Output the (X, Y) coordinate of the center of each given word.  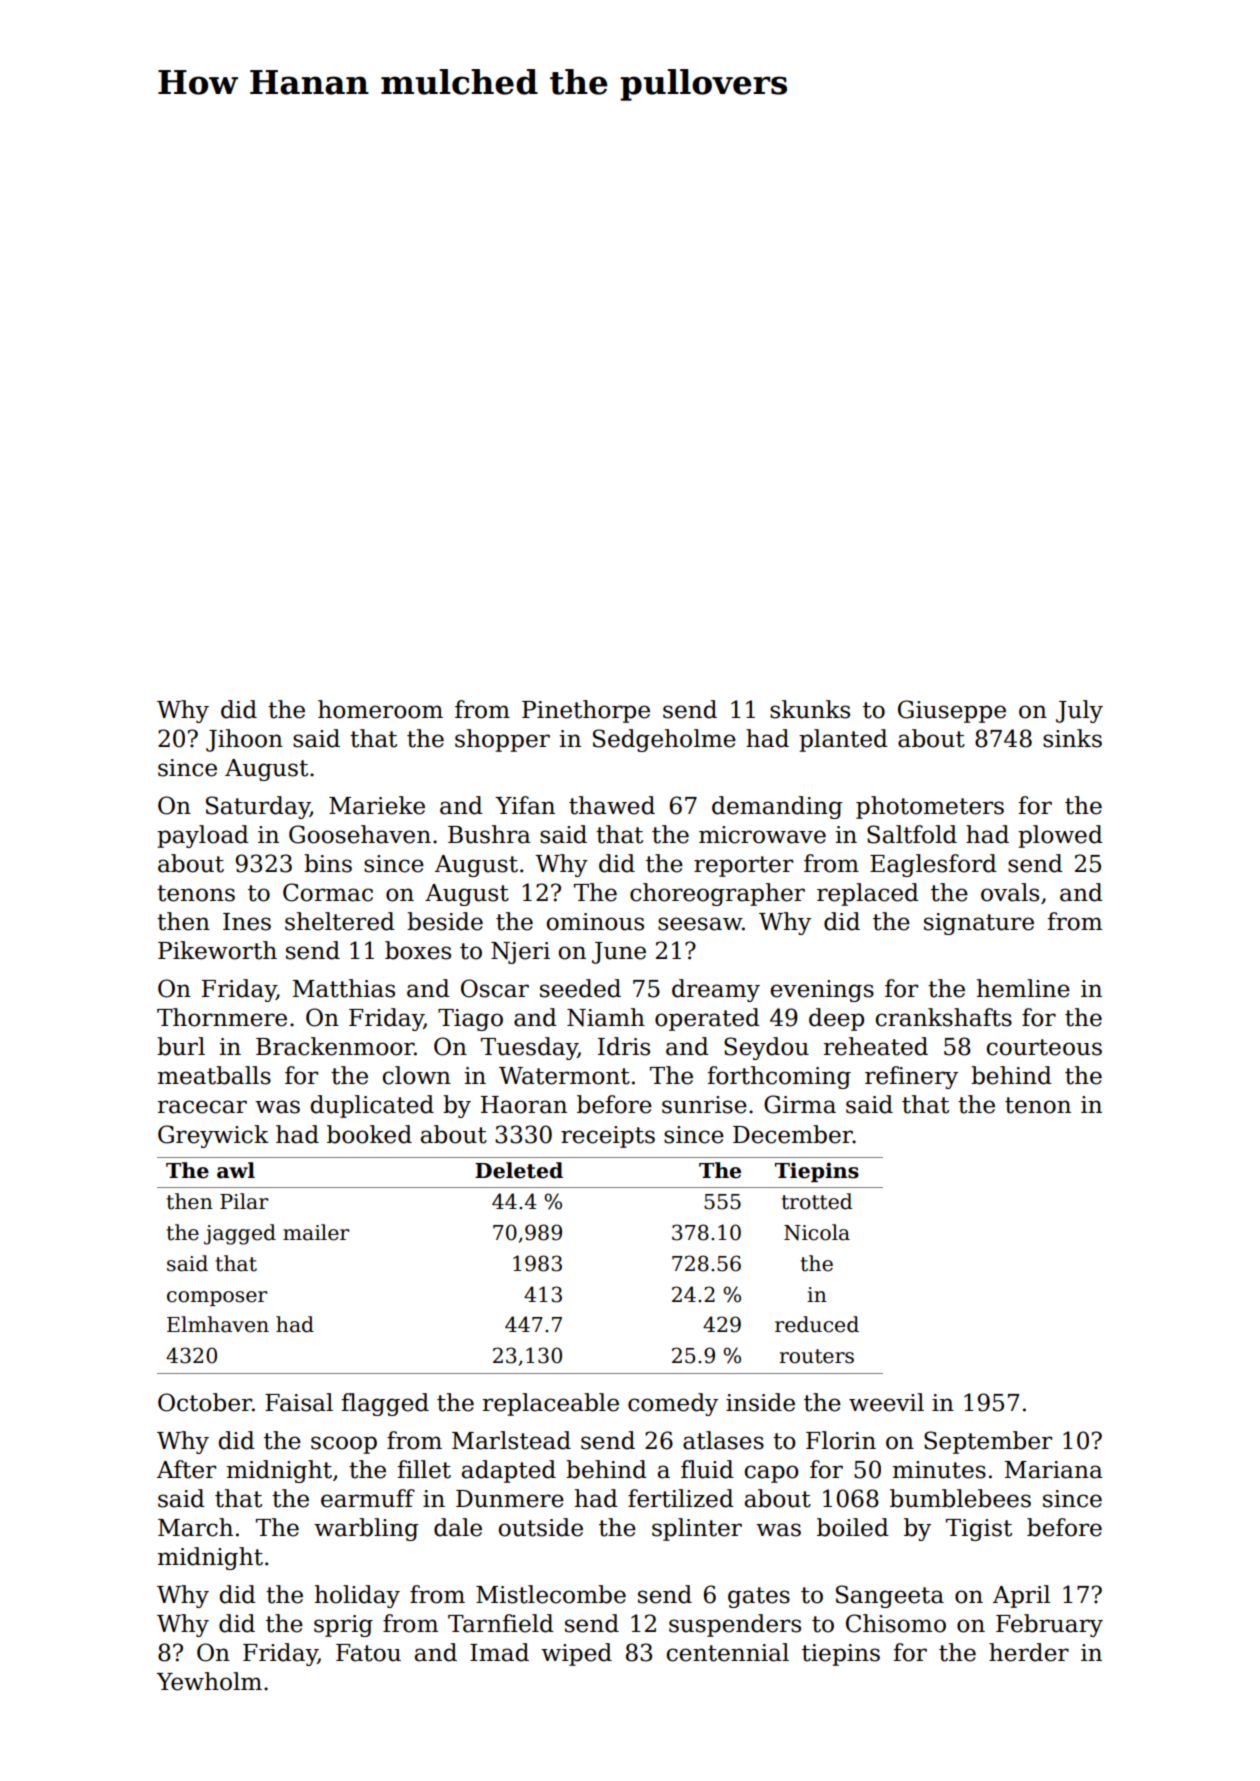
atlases (723, 1440)
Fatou (368, 1653)
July (1079, 711)
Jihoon (244, 740)
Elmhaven (218, 1324)
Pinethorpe (586, 711)
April (1021, 1596)
